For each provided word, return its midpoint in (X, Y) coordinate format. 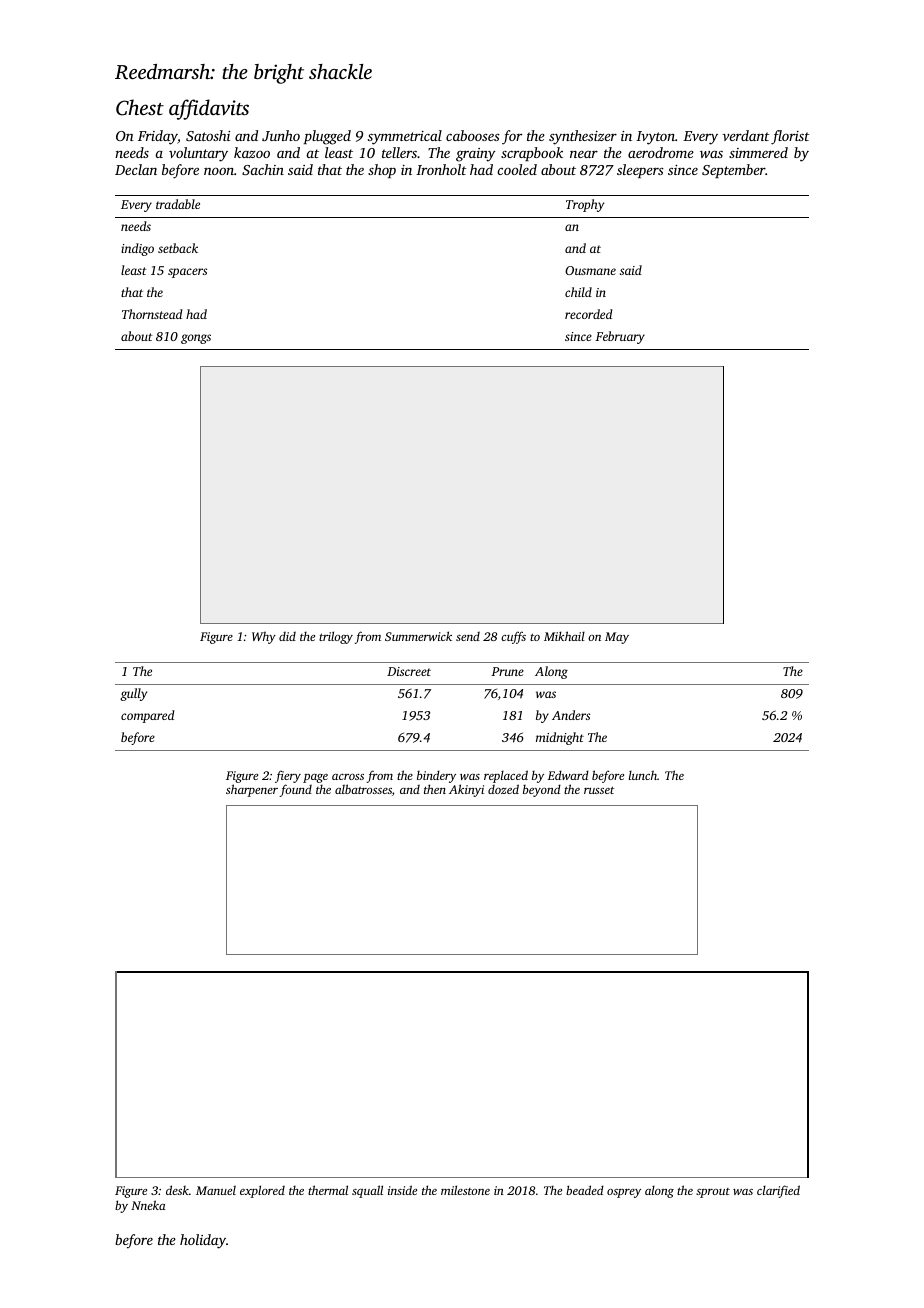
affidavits (209, 109)
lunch (643, 775)
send (468, 636)
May (617, 638)
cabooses (473, 135)
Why (264, 637)
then (435, 789)
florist (790, 137)
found (296, 790)
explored (262, 1191)
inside (402, 1190)
